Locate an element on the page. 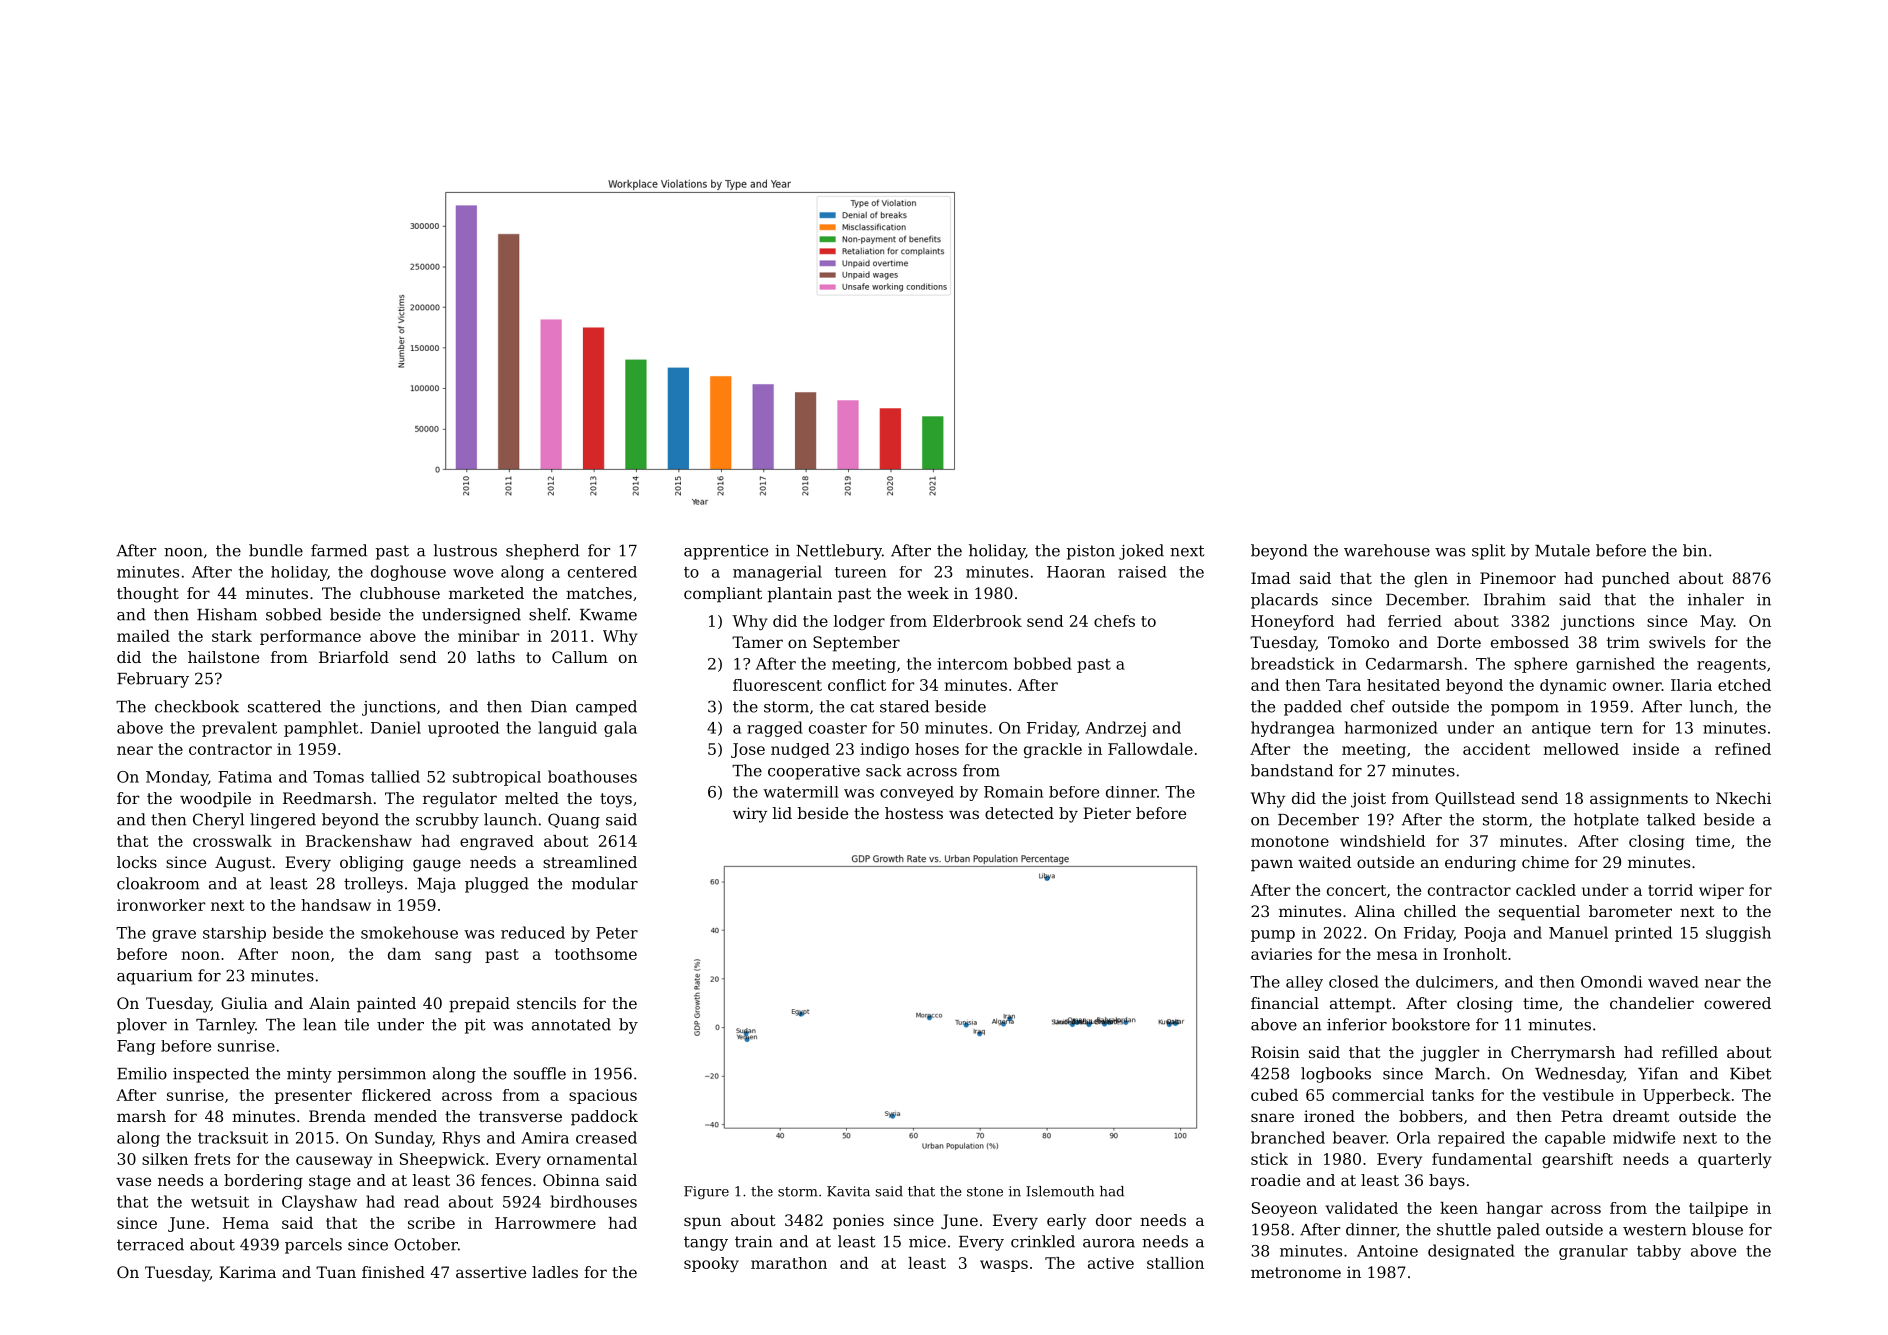  starship is located at coordinates (234, 934).
